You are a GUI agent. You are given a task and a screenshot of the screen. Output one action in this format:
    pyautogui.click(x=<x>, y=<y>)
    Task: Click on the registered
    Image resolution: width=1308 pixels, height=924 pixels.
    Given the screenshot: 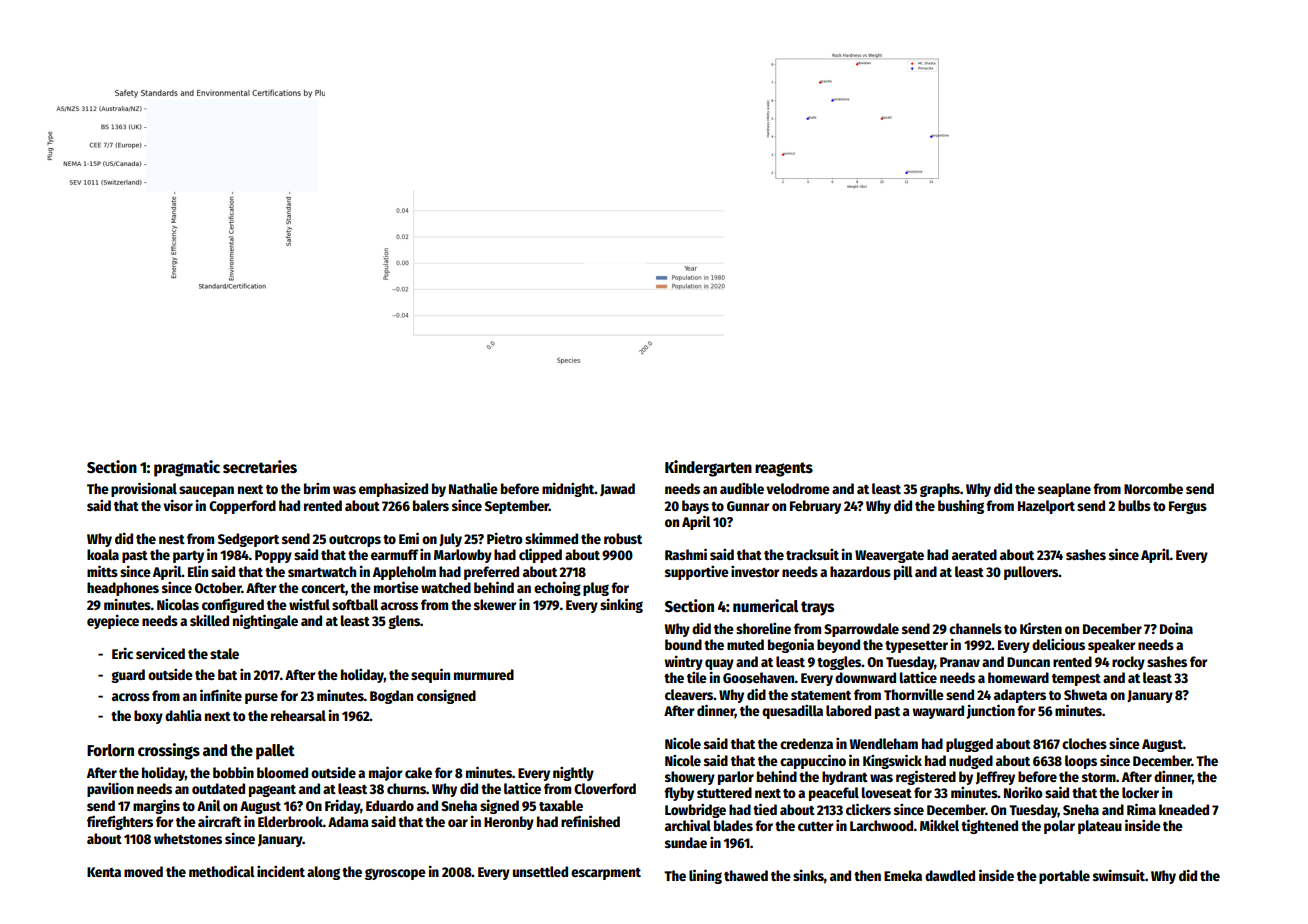 What is the action you would take?
    pyautogui.click(x=926, y=777)
